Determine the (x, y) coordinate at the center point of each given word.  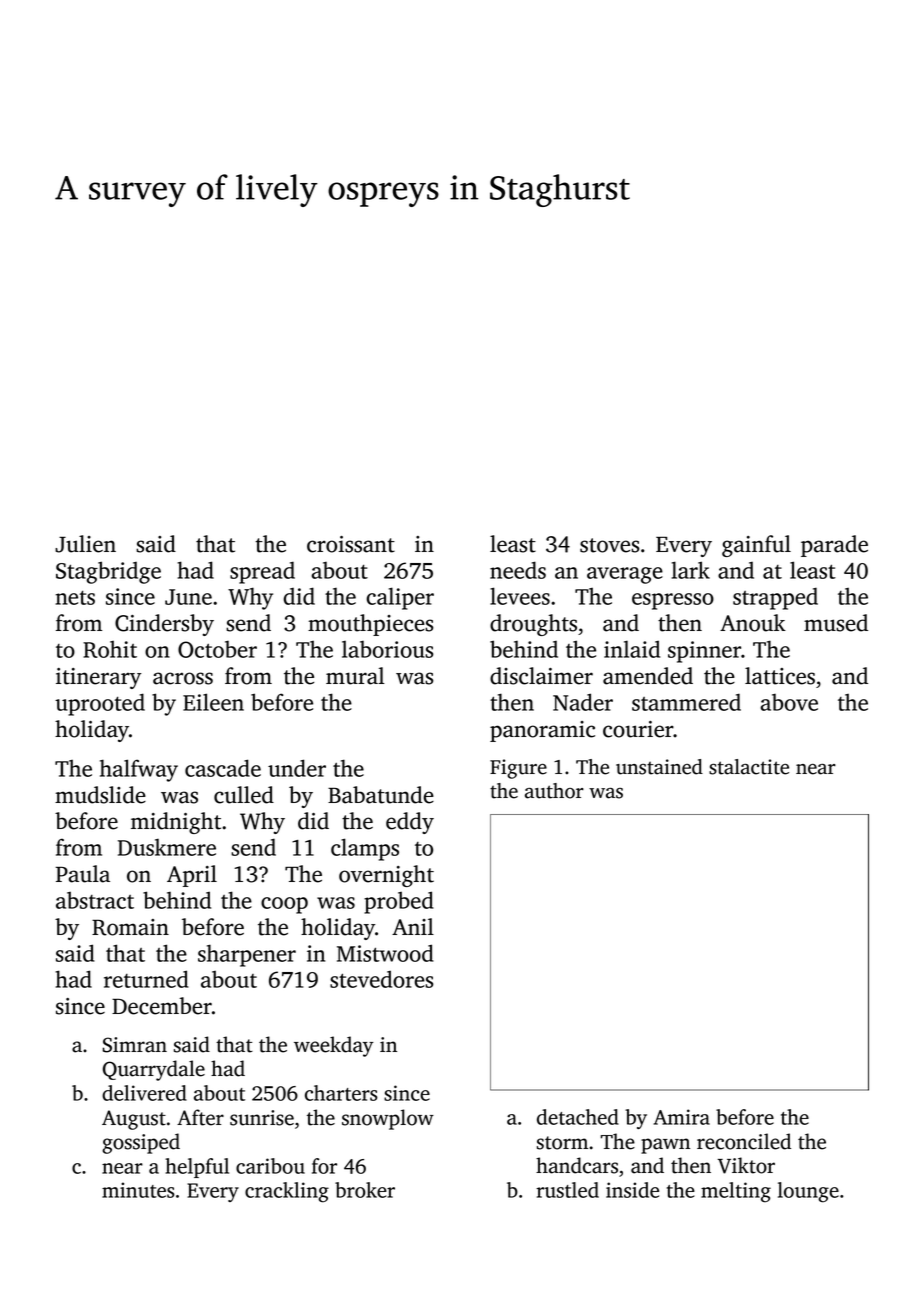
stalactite (749, 767)
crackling (287, 1192)
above (789, 702)
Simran (134, 1045)
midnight (176, 823)
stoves (609, 545)
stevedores (381, 979)
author (554, 791)
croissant (351, 544)
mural (355, 676)
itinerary (98, 678)
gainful (756, 546)
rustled (567, 1190)
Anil (413, 926)
